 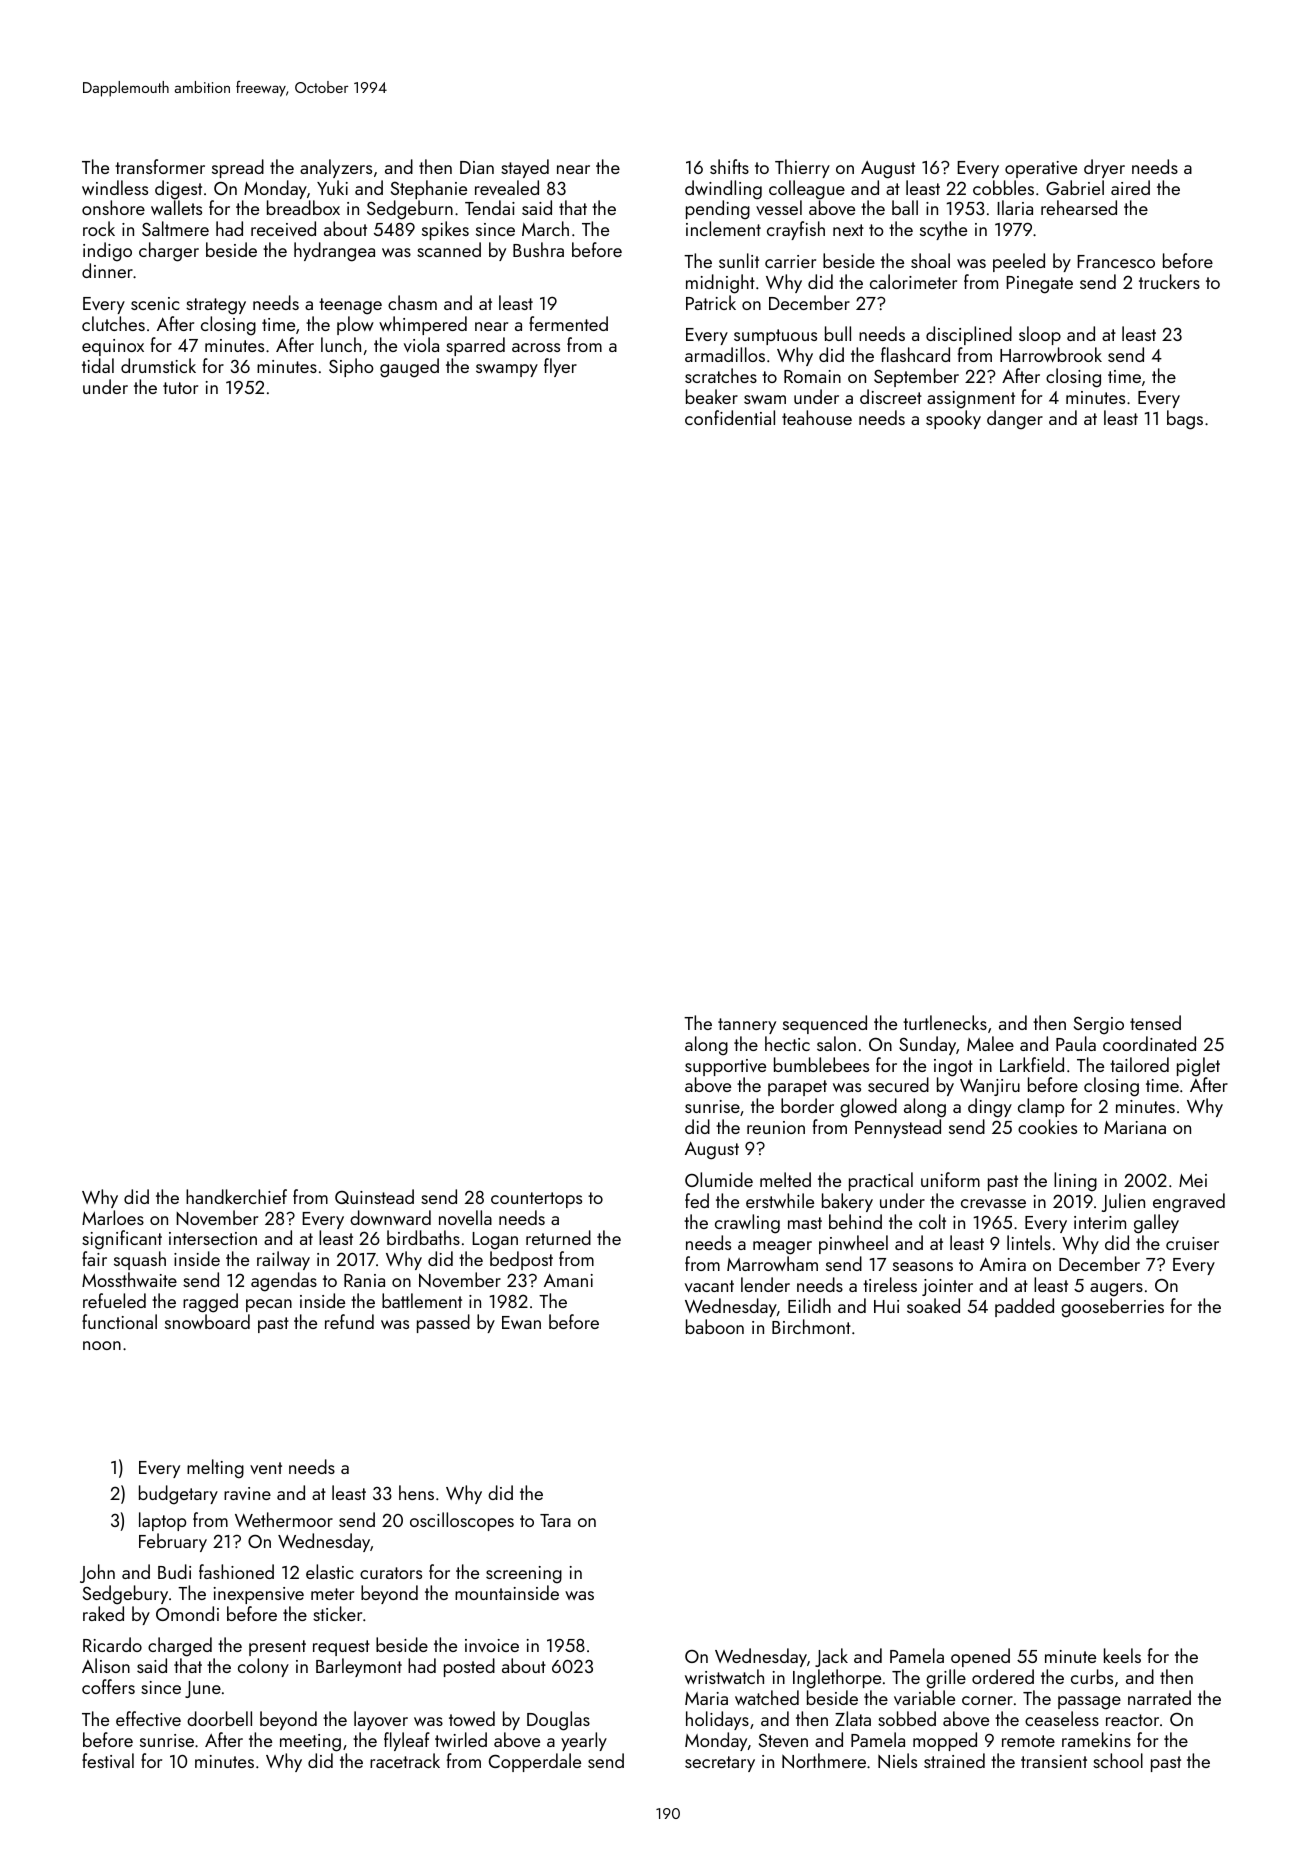 I want to click on handkerchief, so click(x=236, y=1196).
